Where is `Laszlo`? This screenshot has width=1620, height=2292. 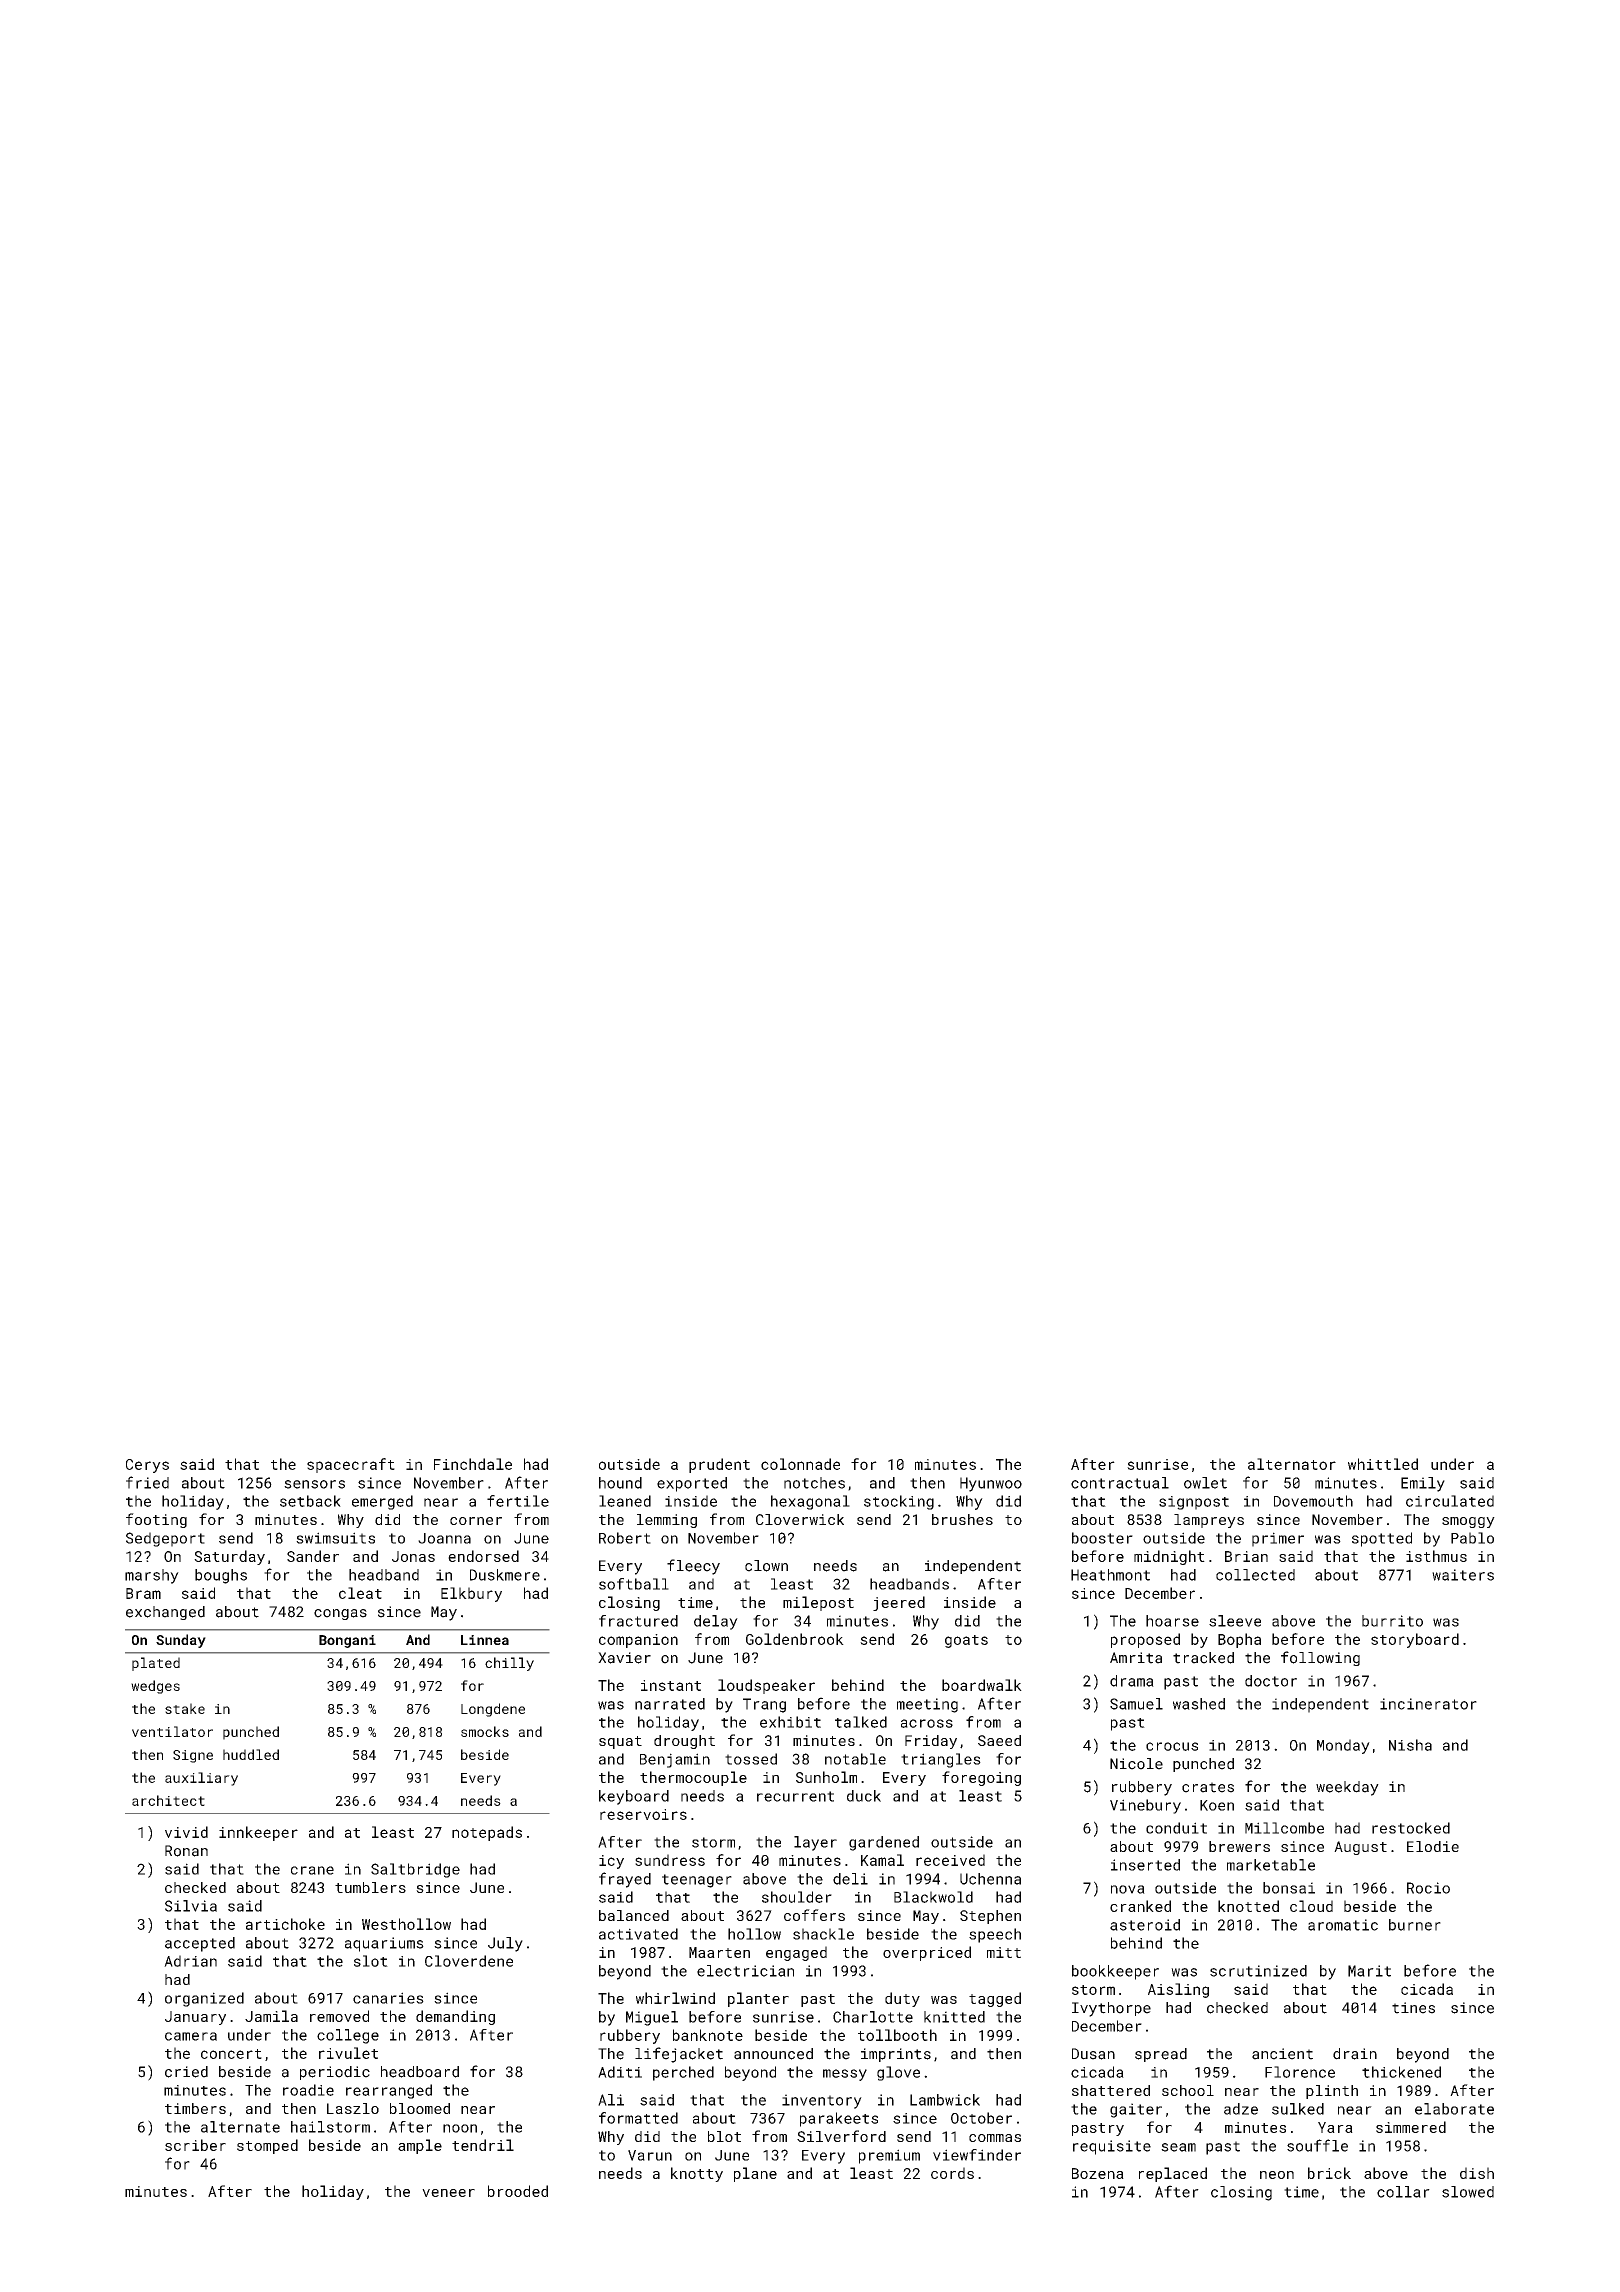
Laszlo is located at coordinates (353, 2108).
